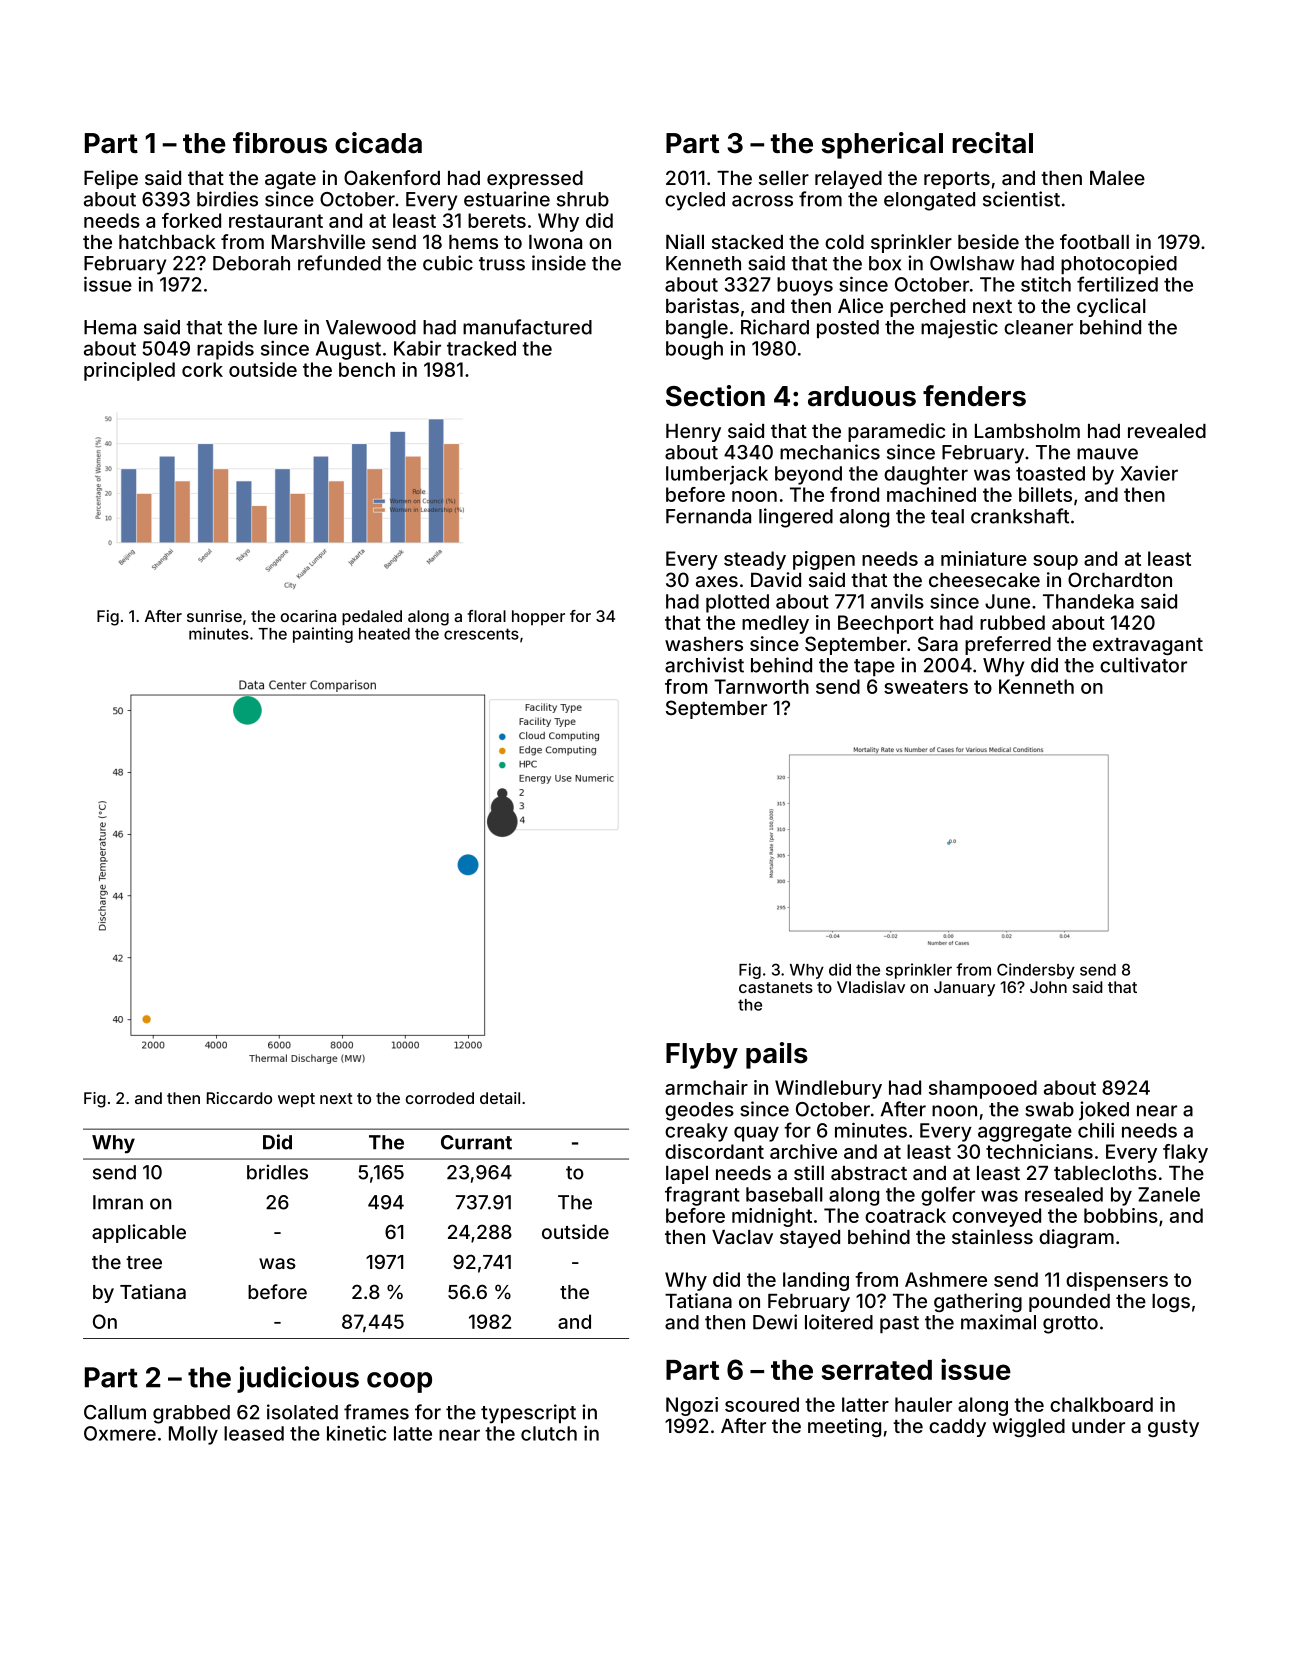  What do you see at coordinates (905, 1215) in the document?
I see `coatrack` at bounding box center [905, 1215].
